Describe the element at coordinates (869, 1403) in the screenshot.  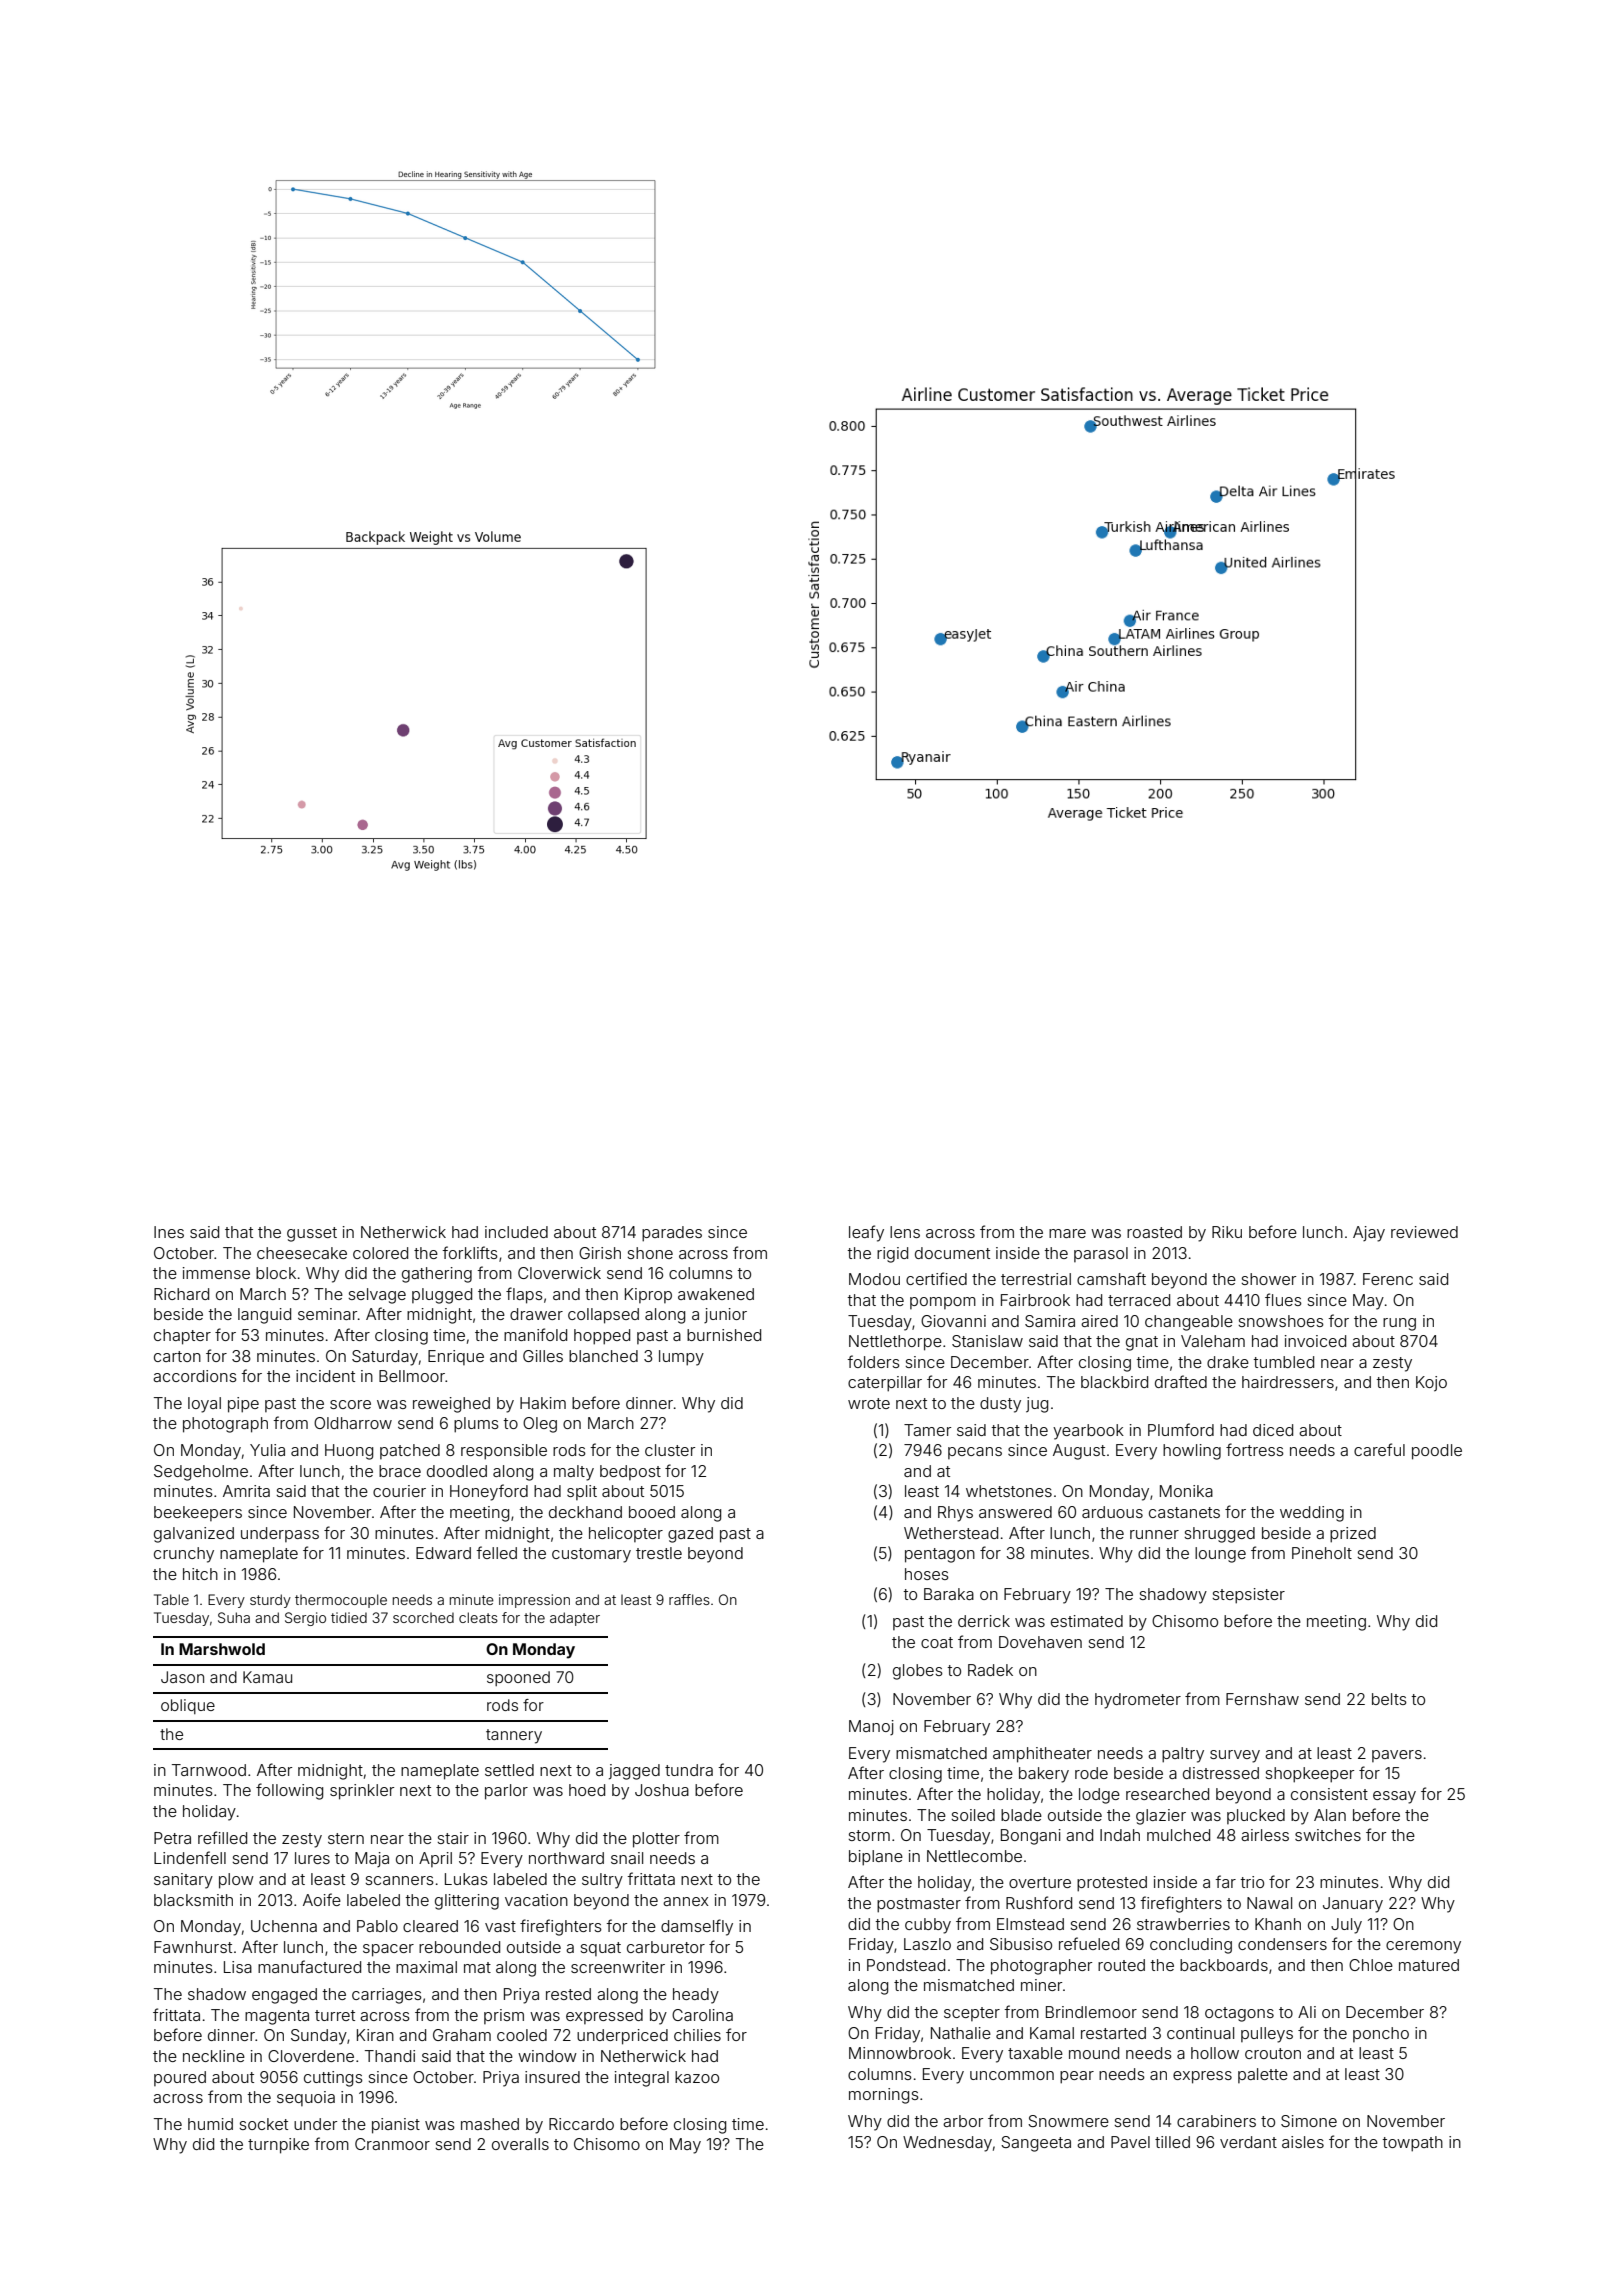
I see `wrote` at that location.
